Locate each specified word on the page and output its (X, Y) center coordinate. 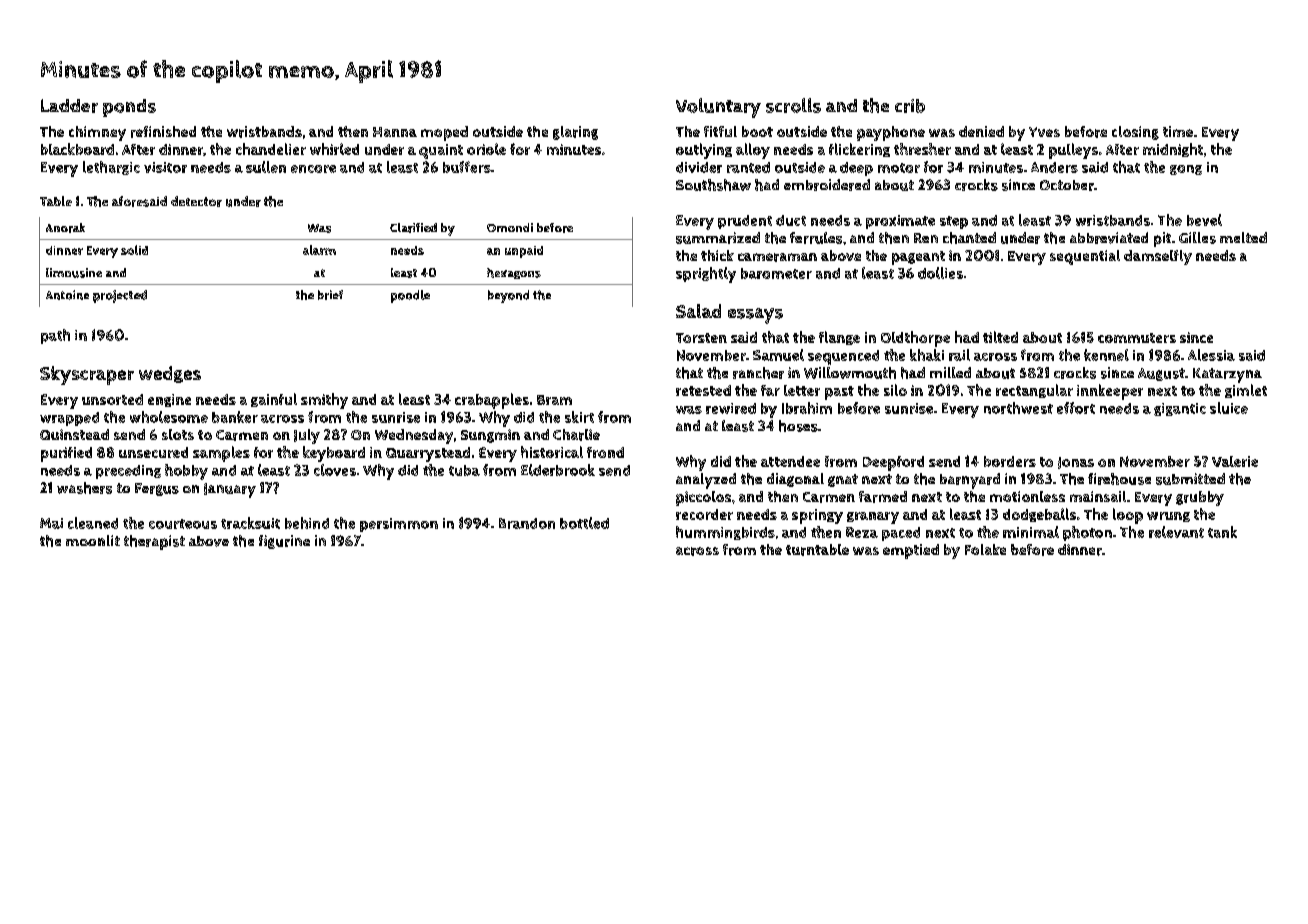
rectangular (1034, 391)
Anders (1054, 167)
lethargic (111, 168)
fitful (720, 131)
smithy (324, 401)
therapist (154, 542)
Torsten (701, 338)
